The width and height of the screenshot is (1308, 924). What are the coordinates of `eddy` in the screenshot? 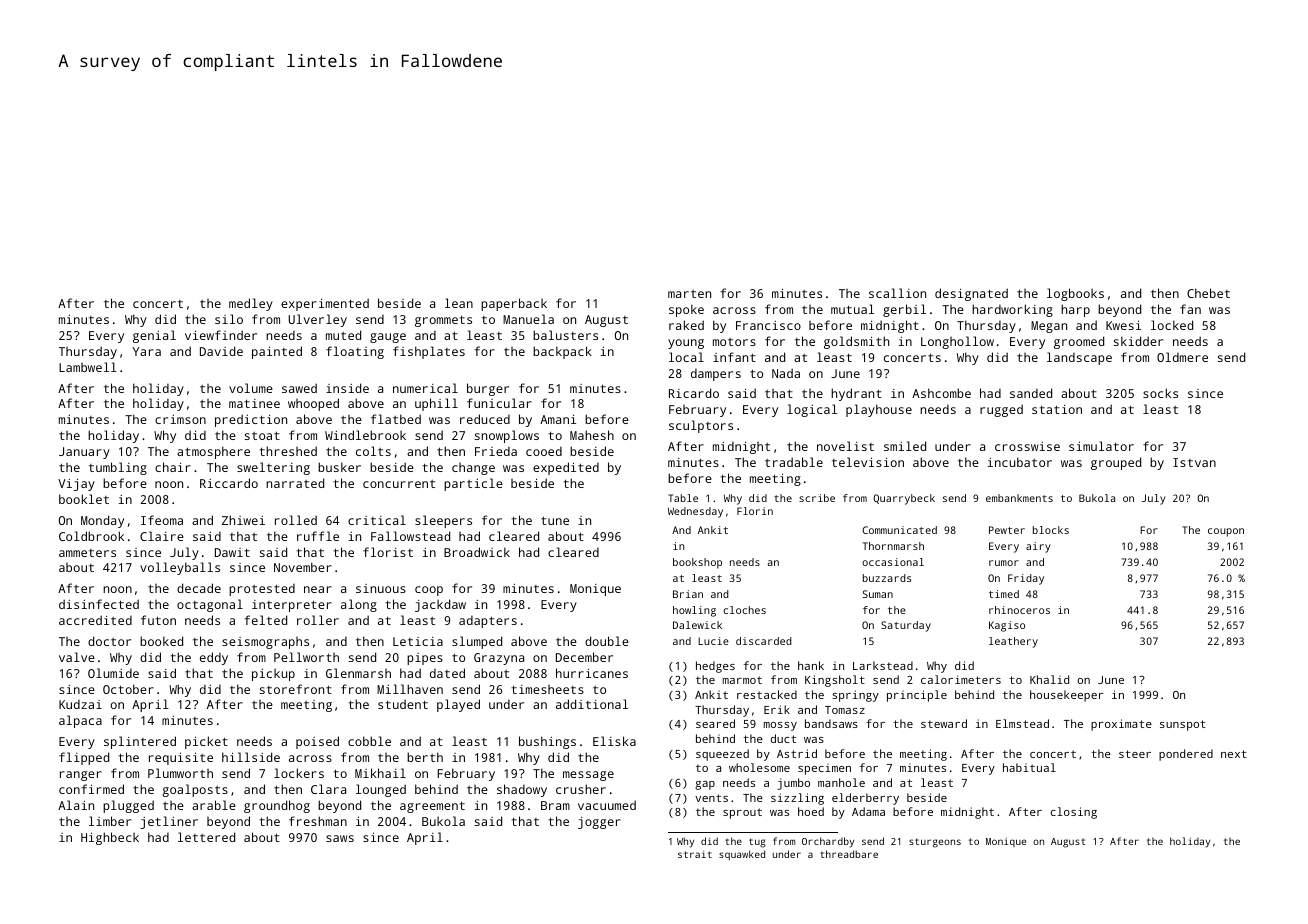 It's located at (214, 658).
